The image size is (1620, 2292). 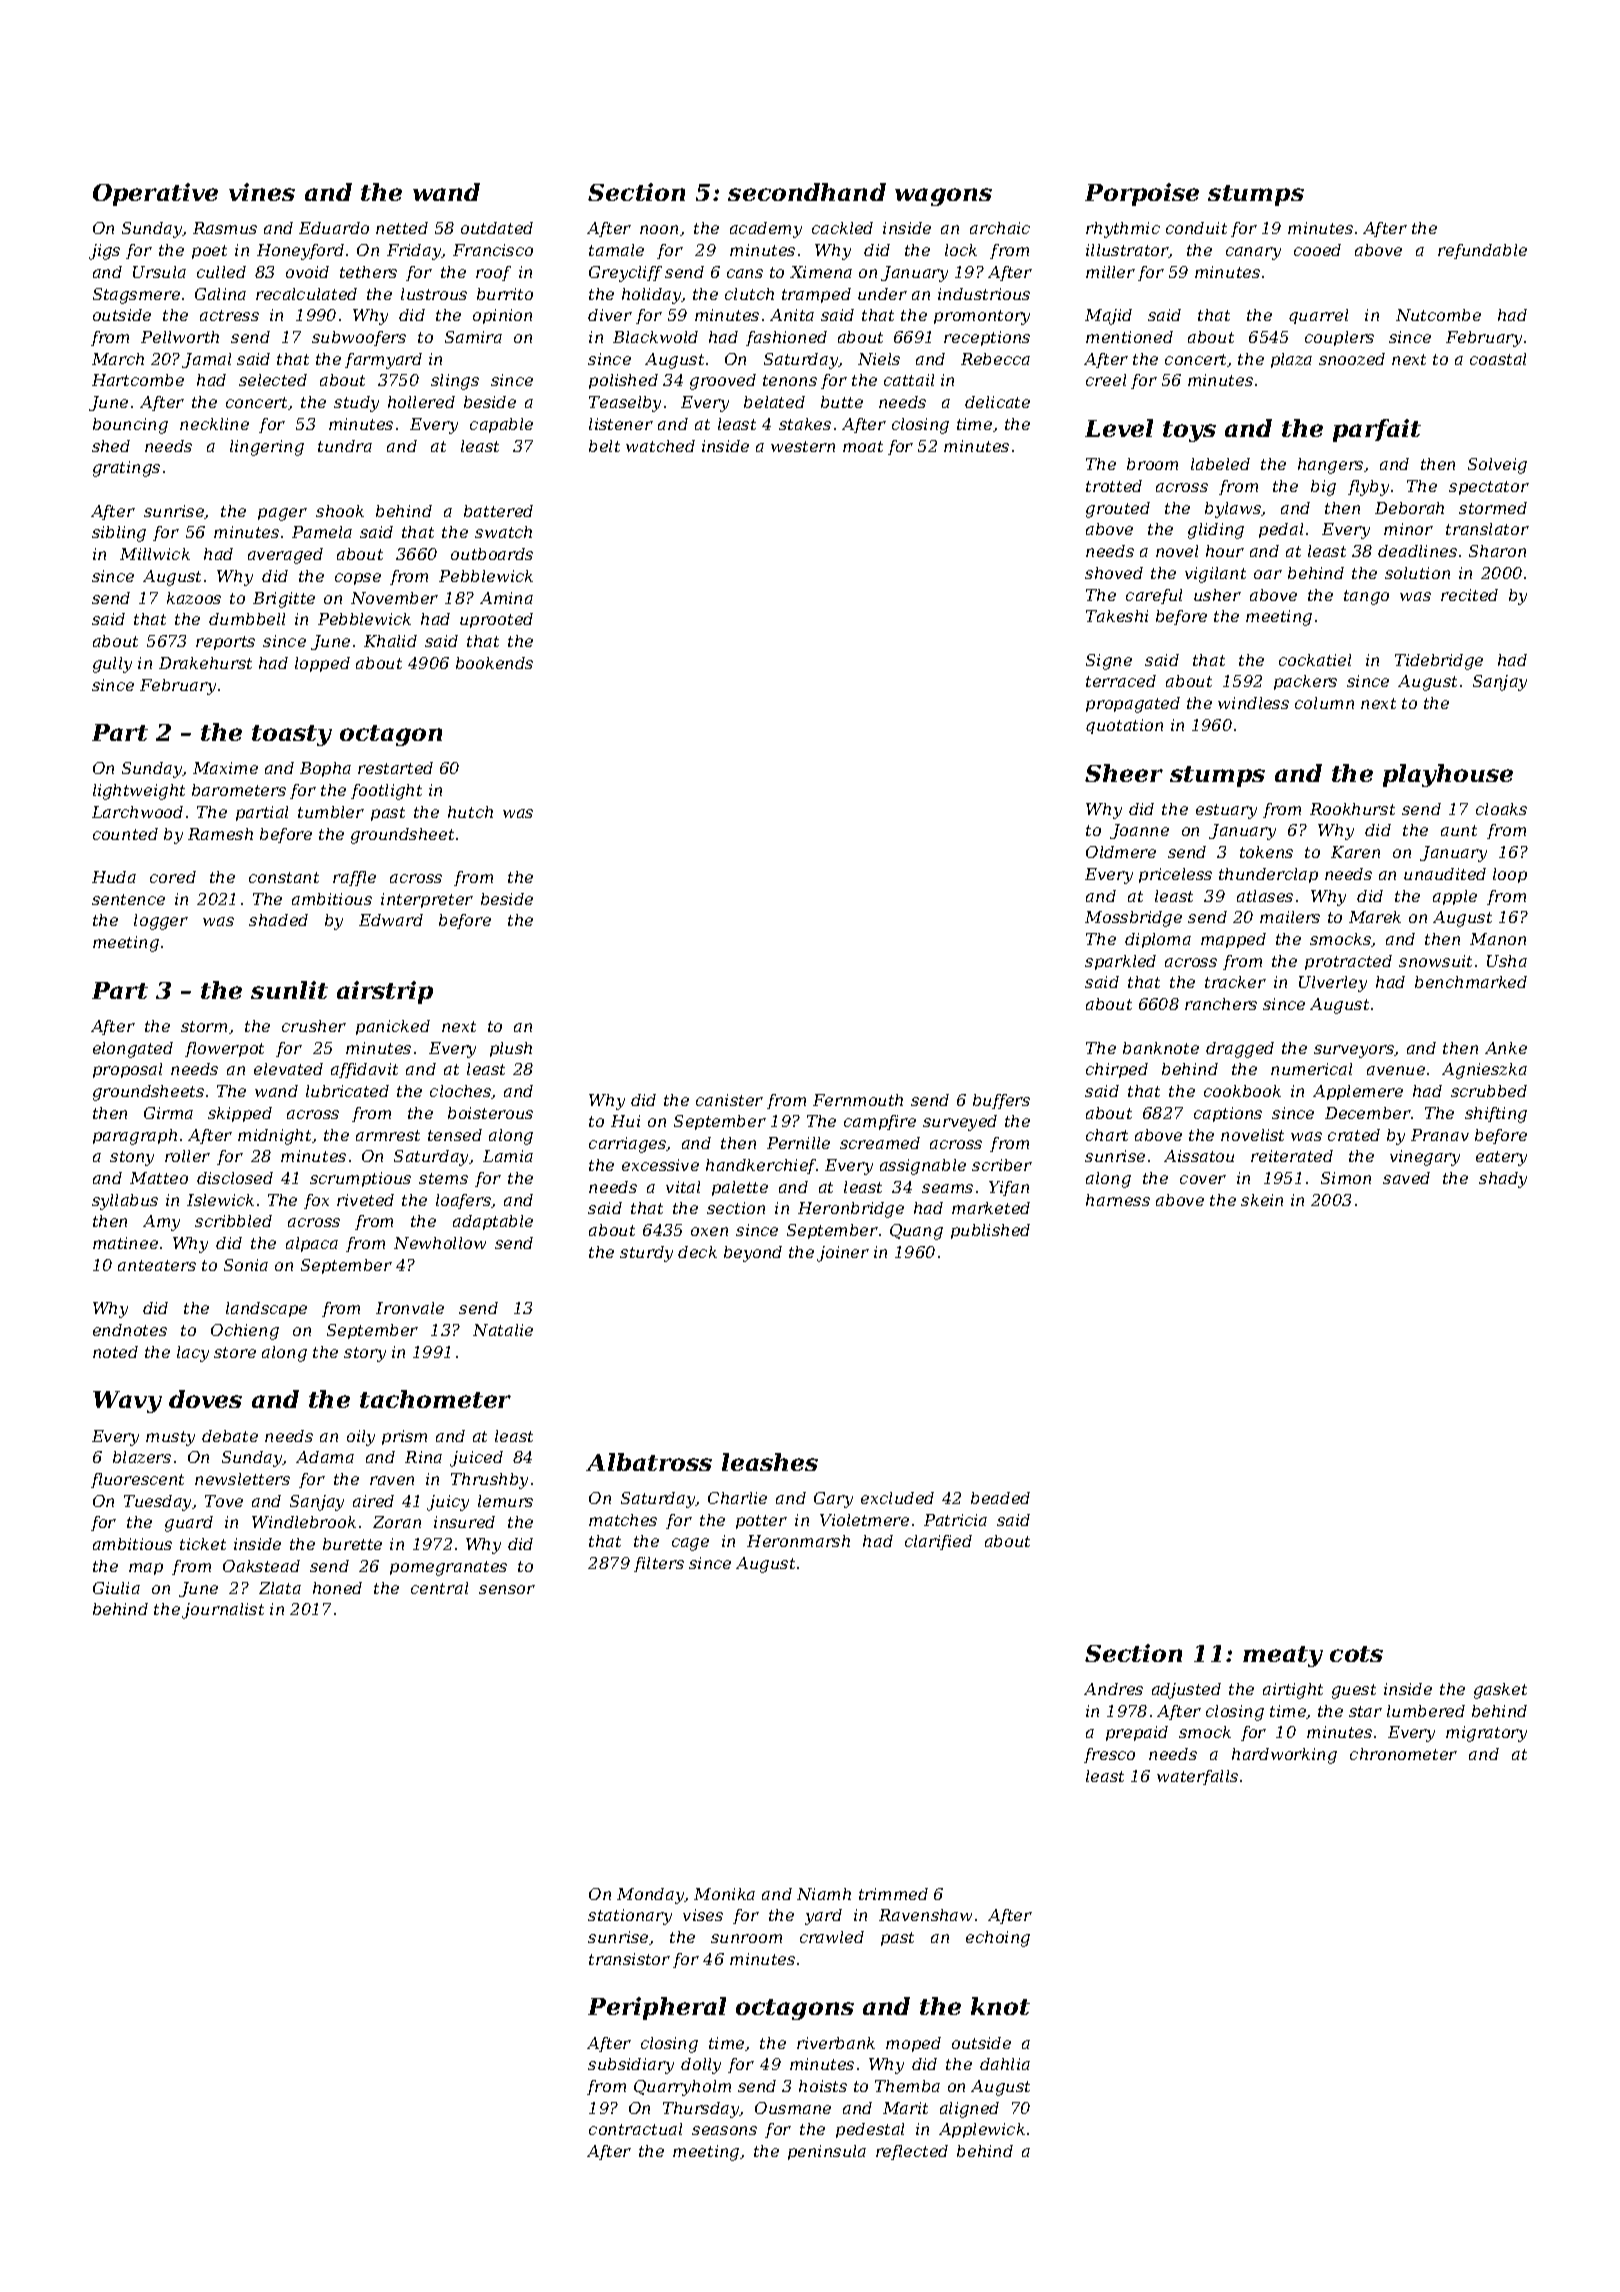 What do you see at coordinates (1318, 316) in the screenshot?
I see `quarrel` at bounding box center [1318, 316].
